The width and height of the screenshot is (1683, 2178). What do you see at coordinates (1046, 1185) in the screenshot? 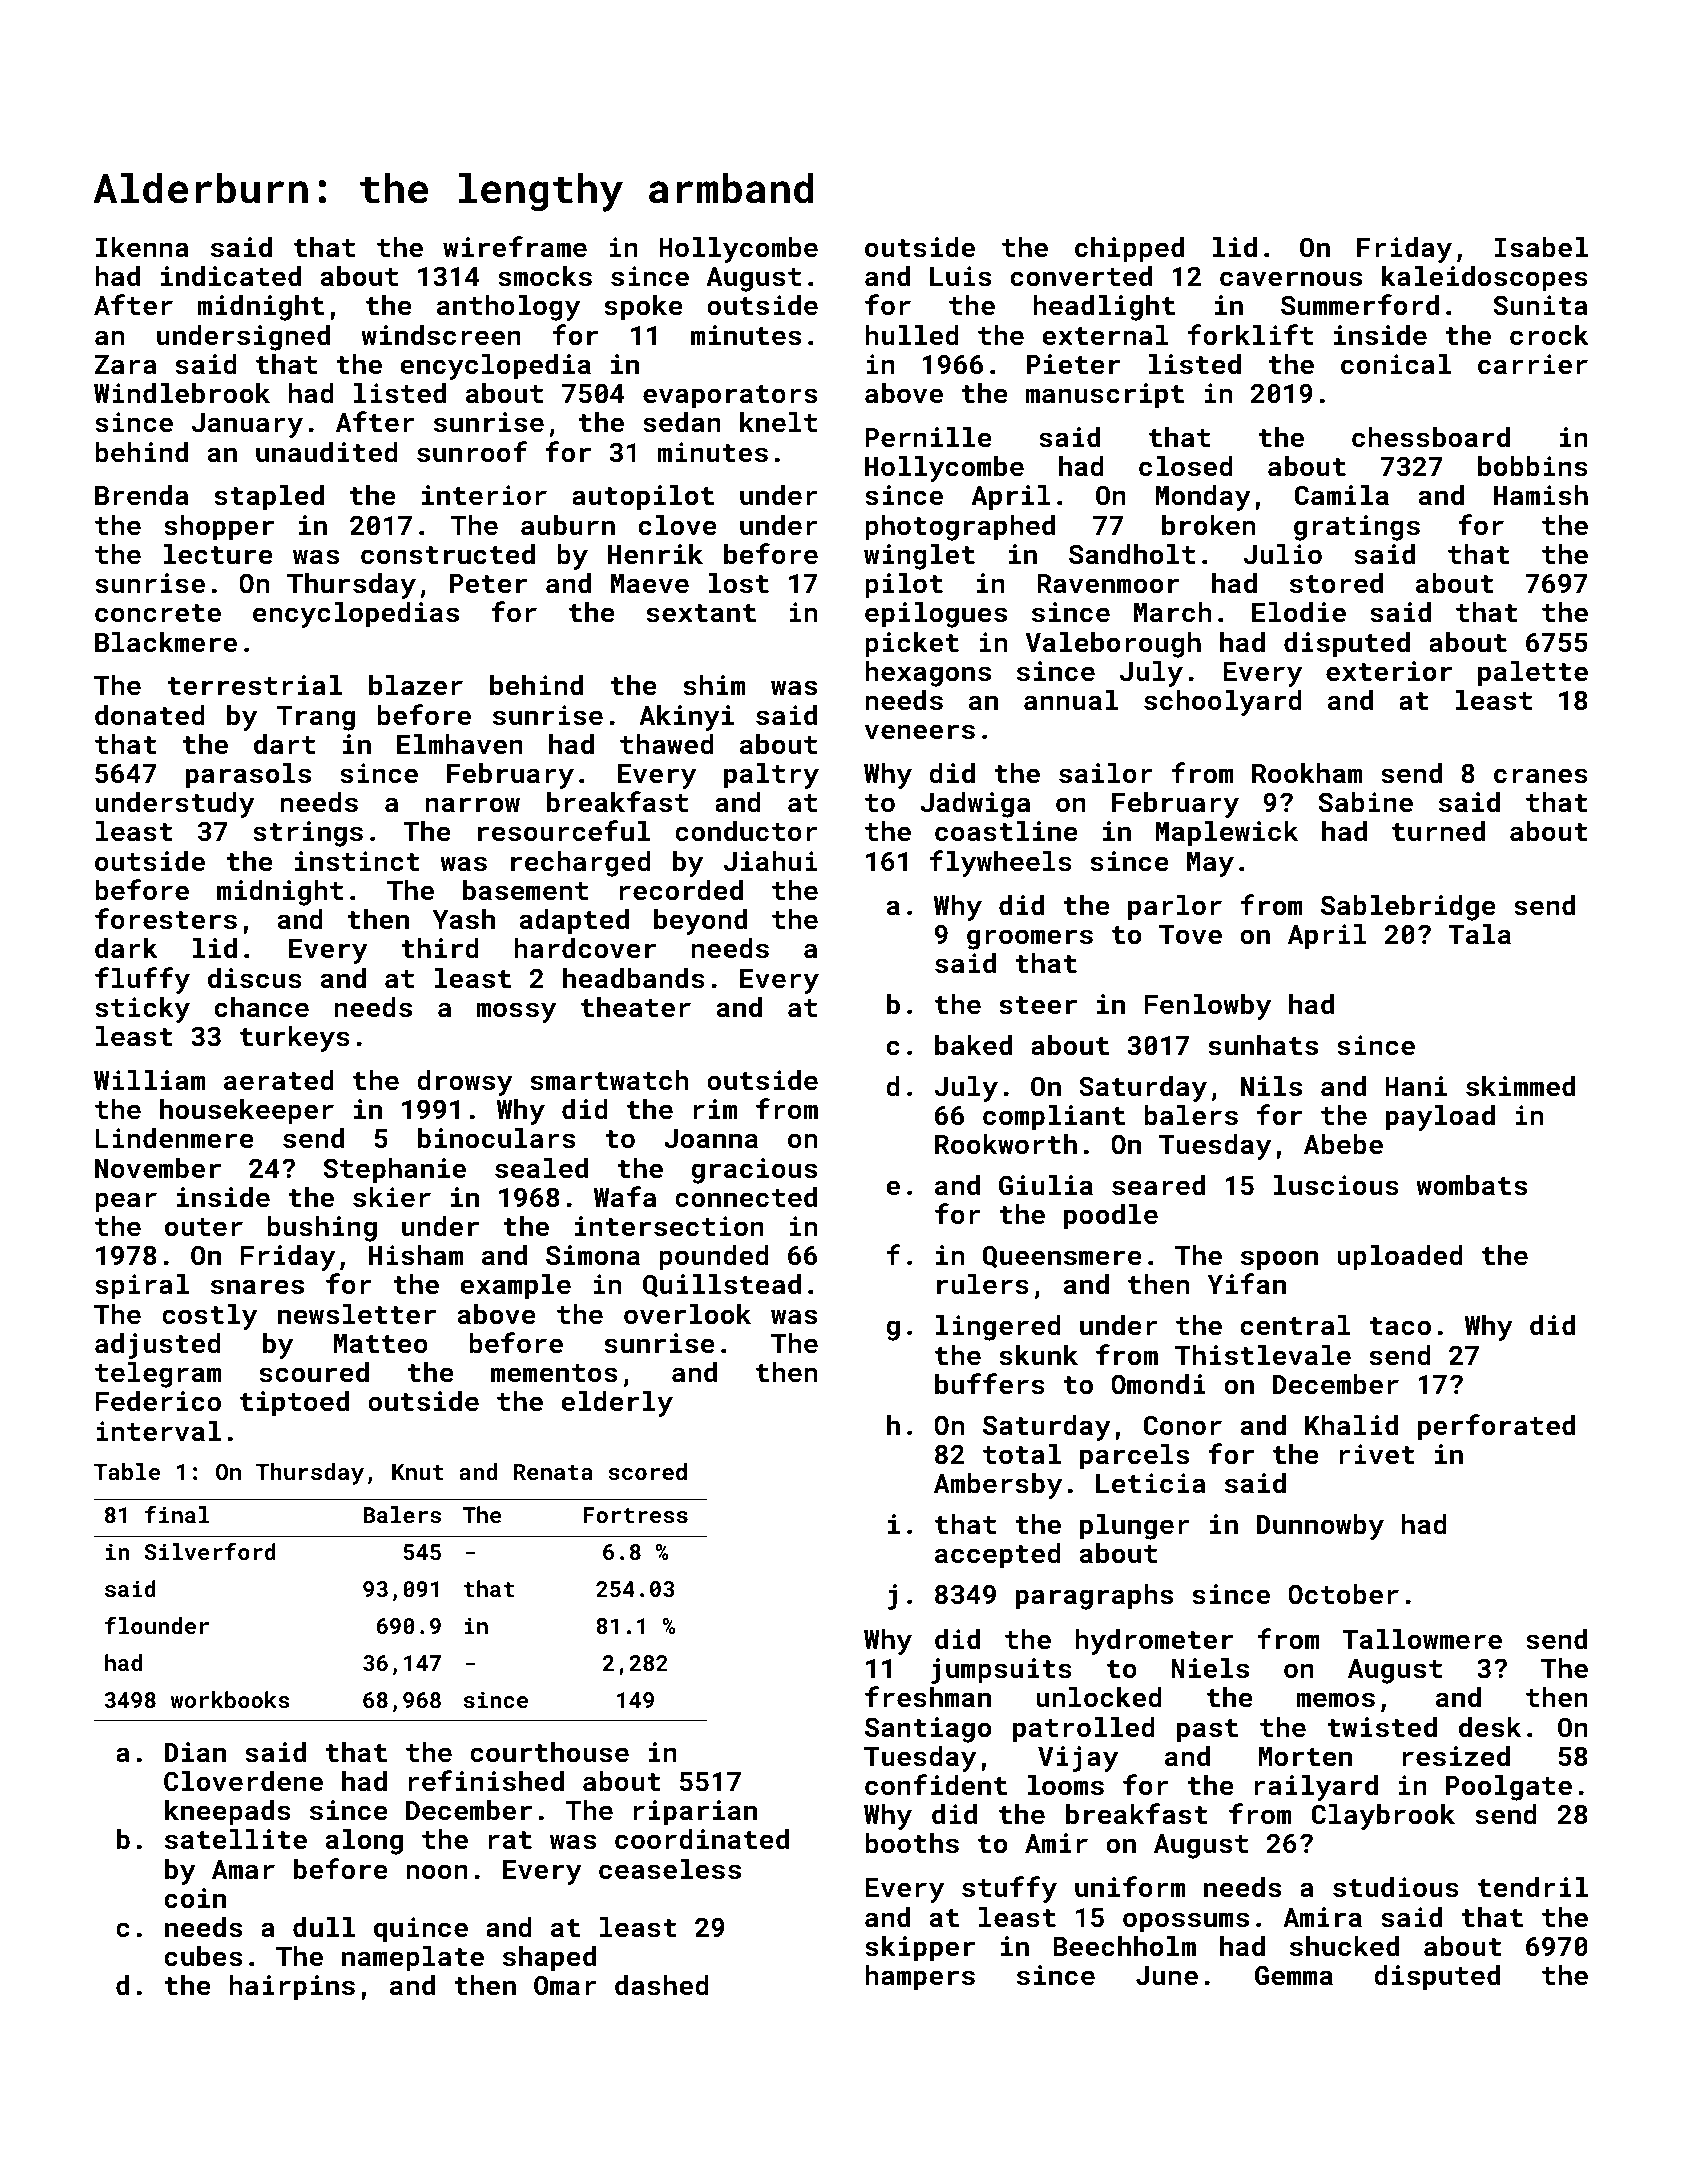
I see `Giulia` at bounding box center [1046, 1185].
